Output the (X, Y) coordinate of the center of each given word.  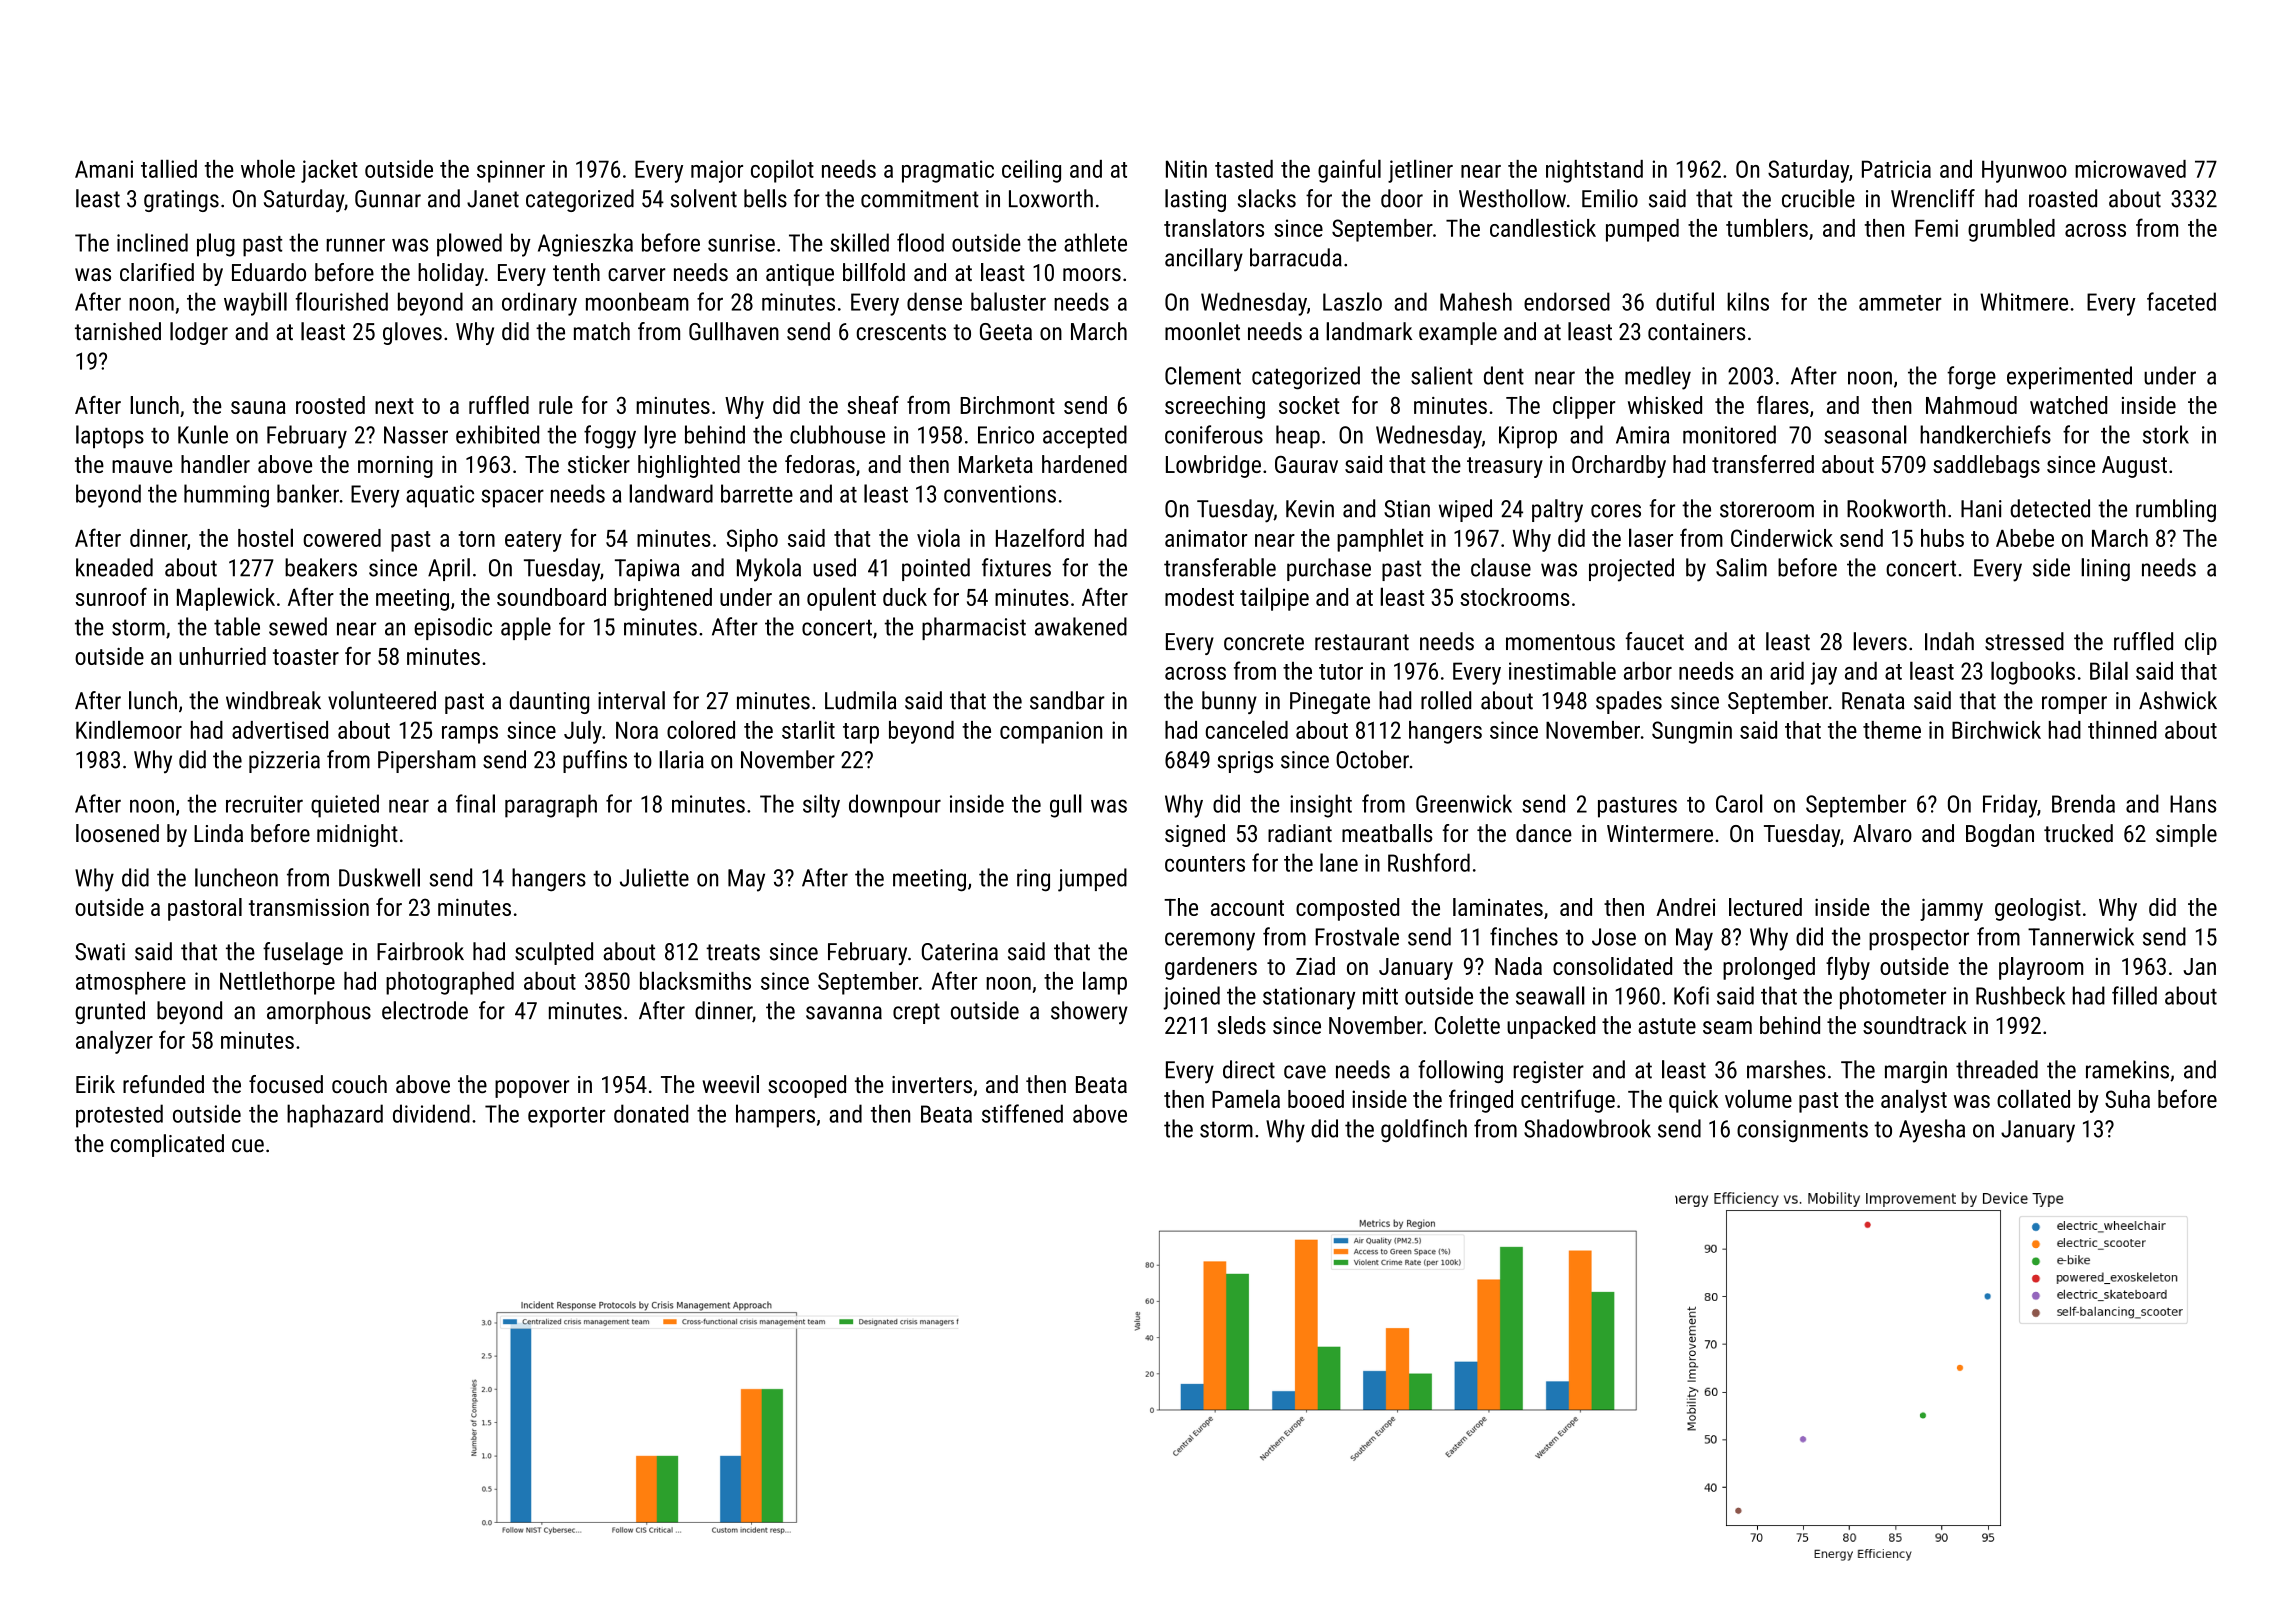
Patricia (1896, 169)
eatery (533, 541)
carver (637, 274)
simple (2186, 835)
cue (248, 1146)
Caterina (960, 952)
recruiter (264, 804)
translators (1214, 227)
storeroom (1767, 509)
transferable (1220, 567)
